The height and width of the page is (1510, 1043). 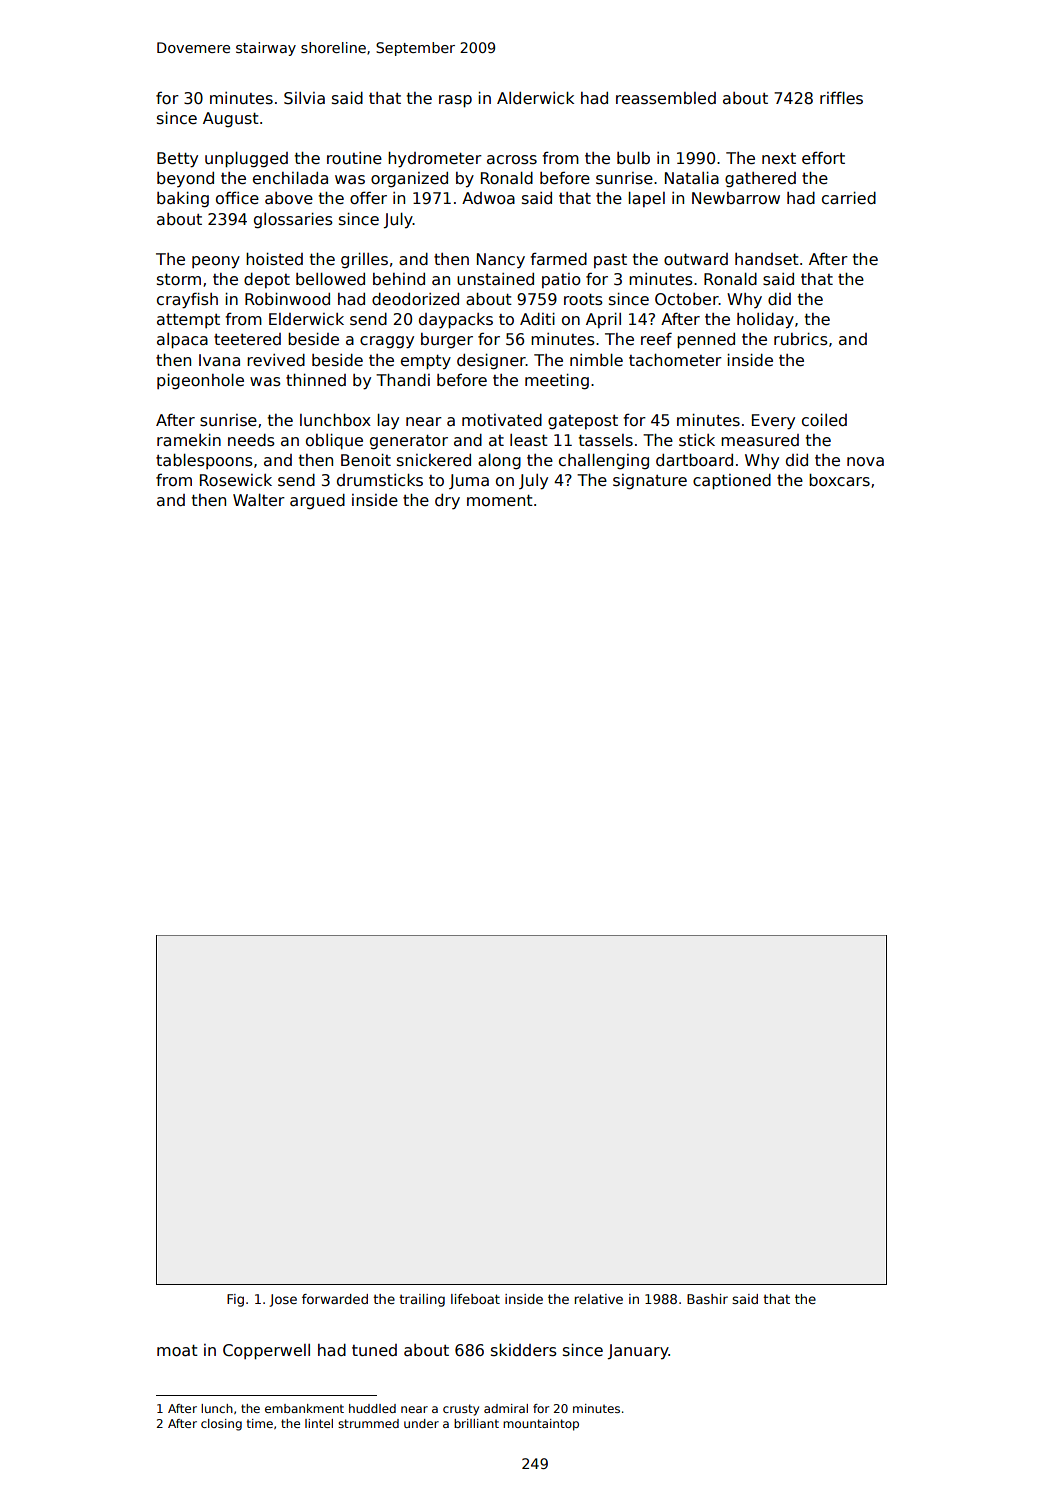 I want to click on relative, so click(x=599, y=1299).
